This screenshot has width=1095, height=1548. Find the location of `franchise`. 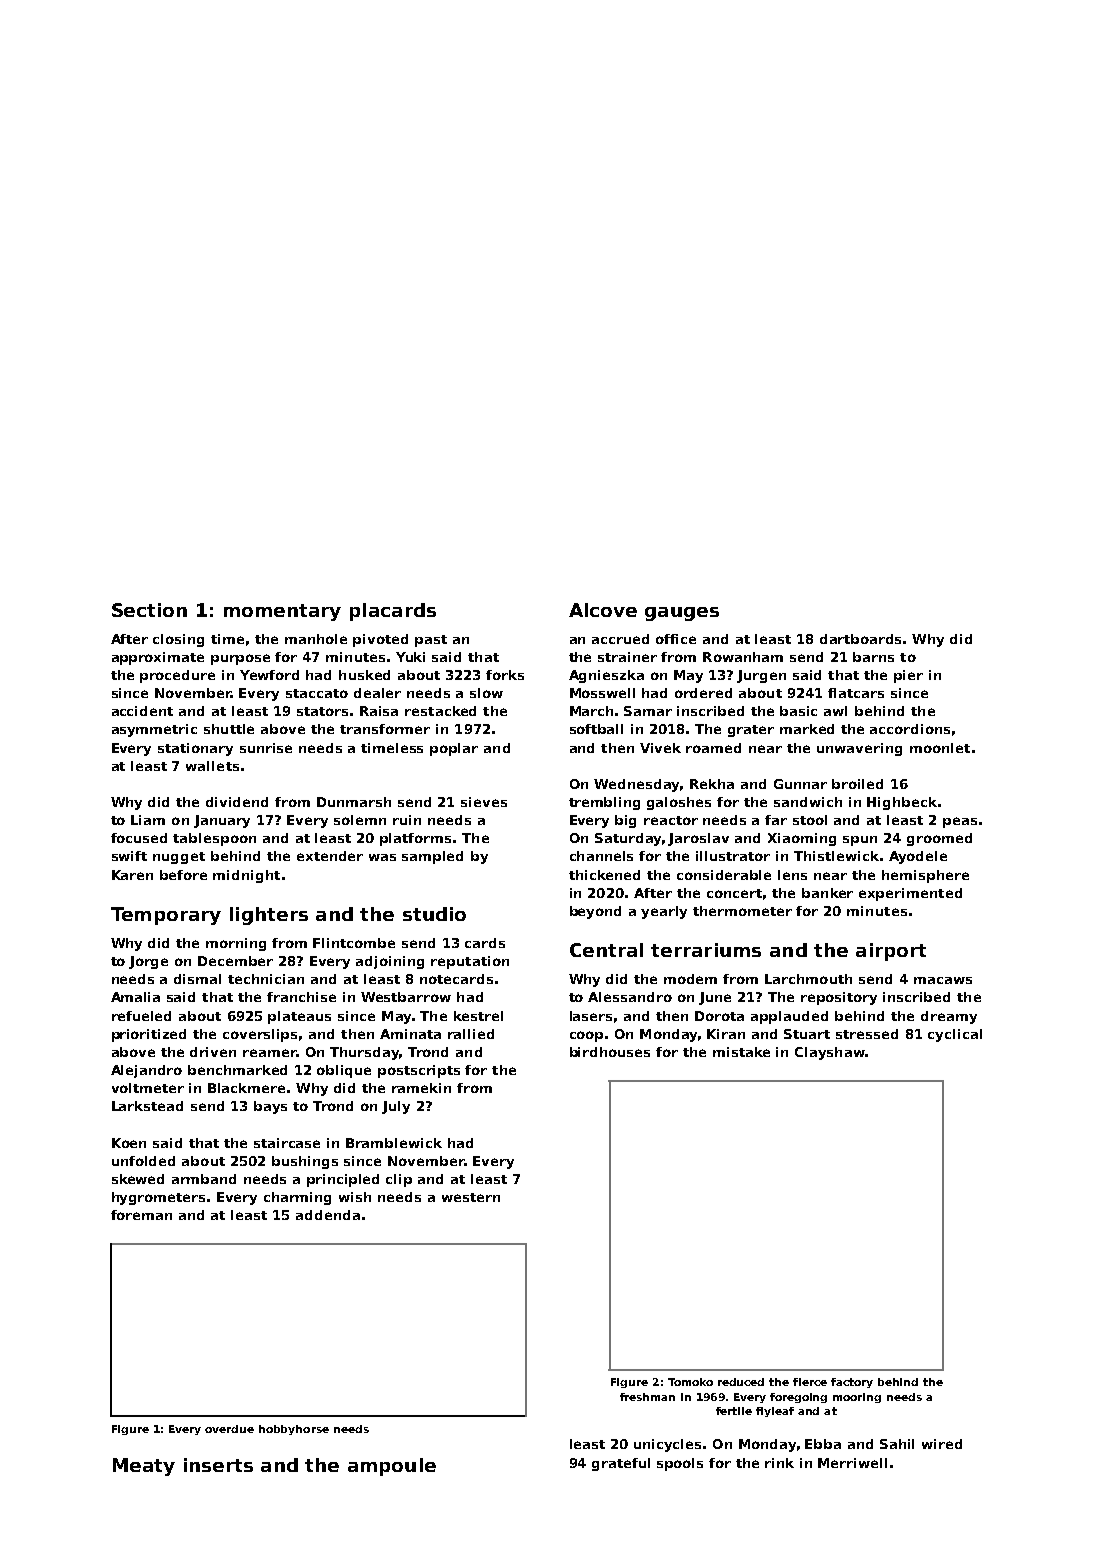

franchise is located at coordinates (301, 997).
